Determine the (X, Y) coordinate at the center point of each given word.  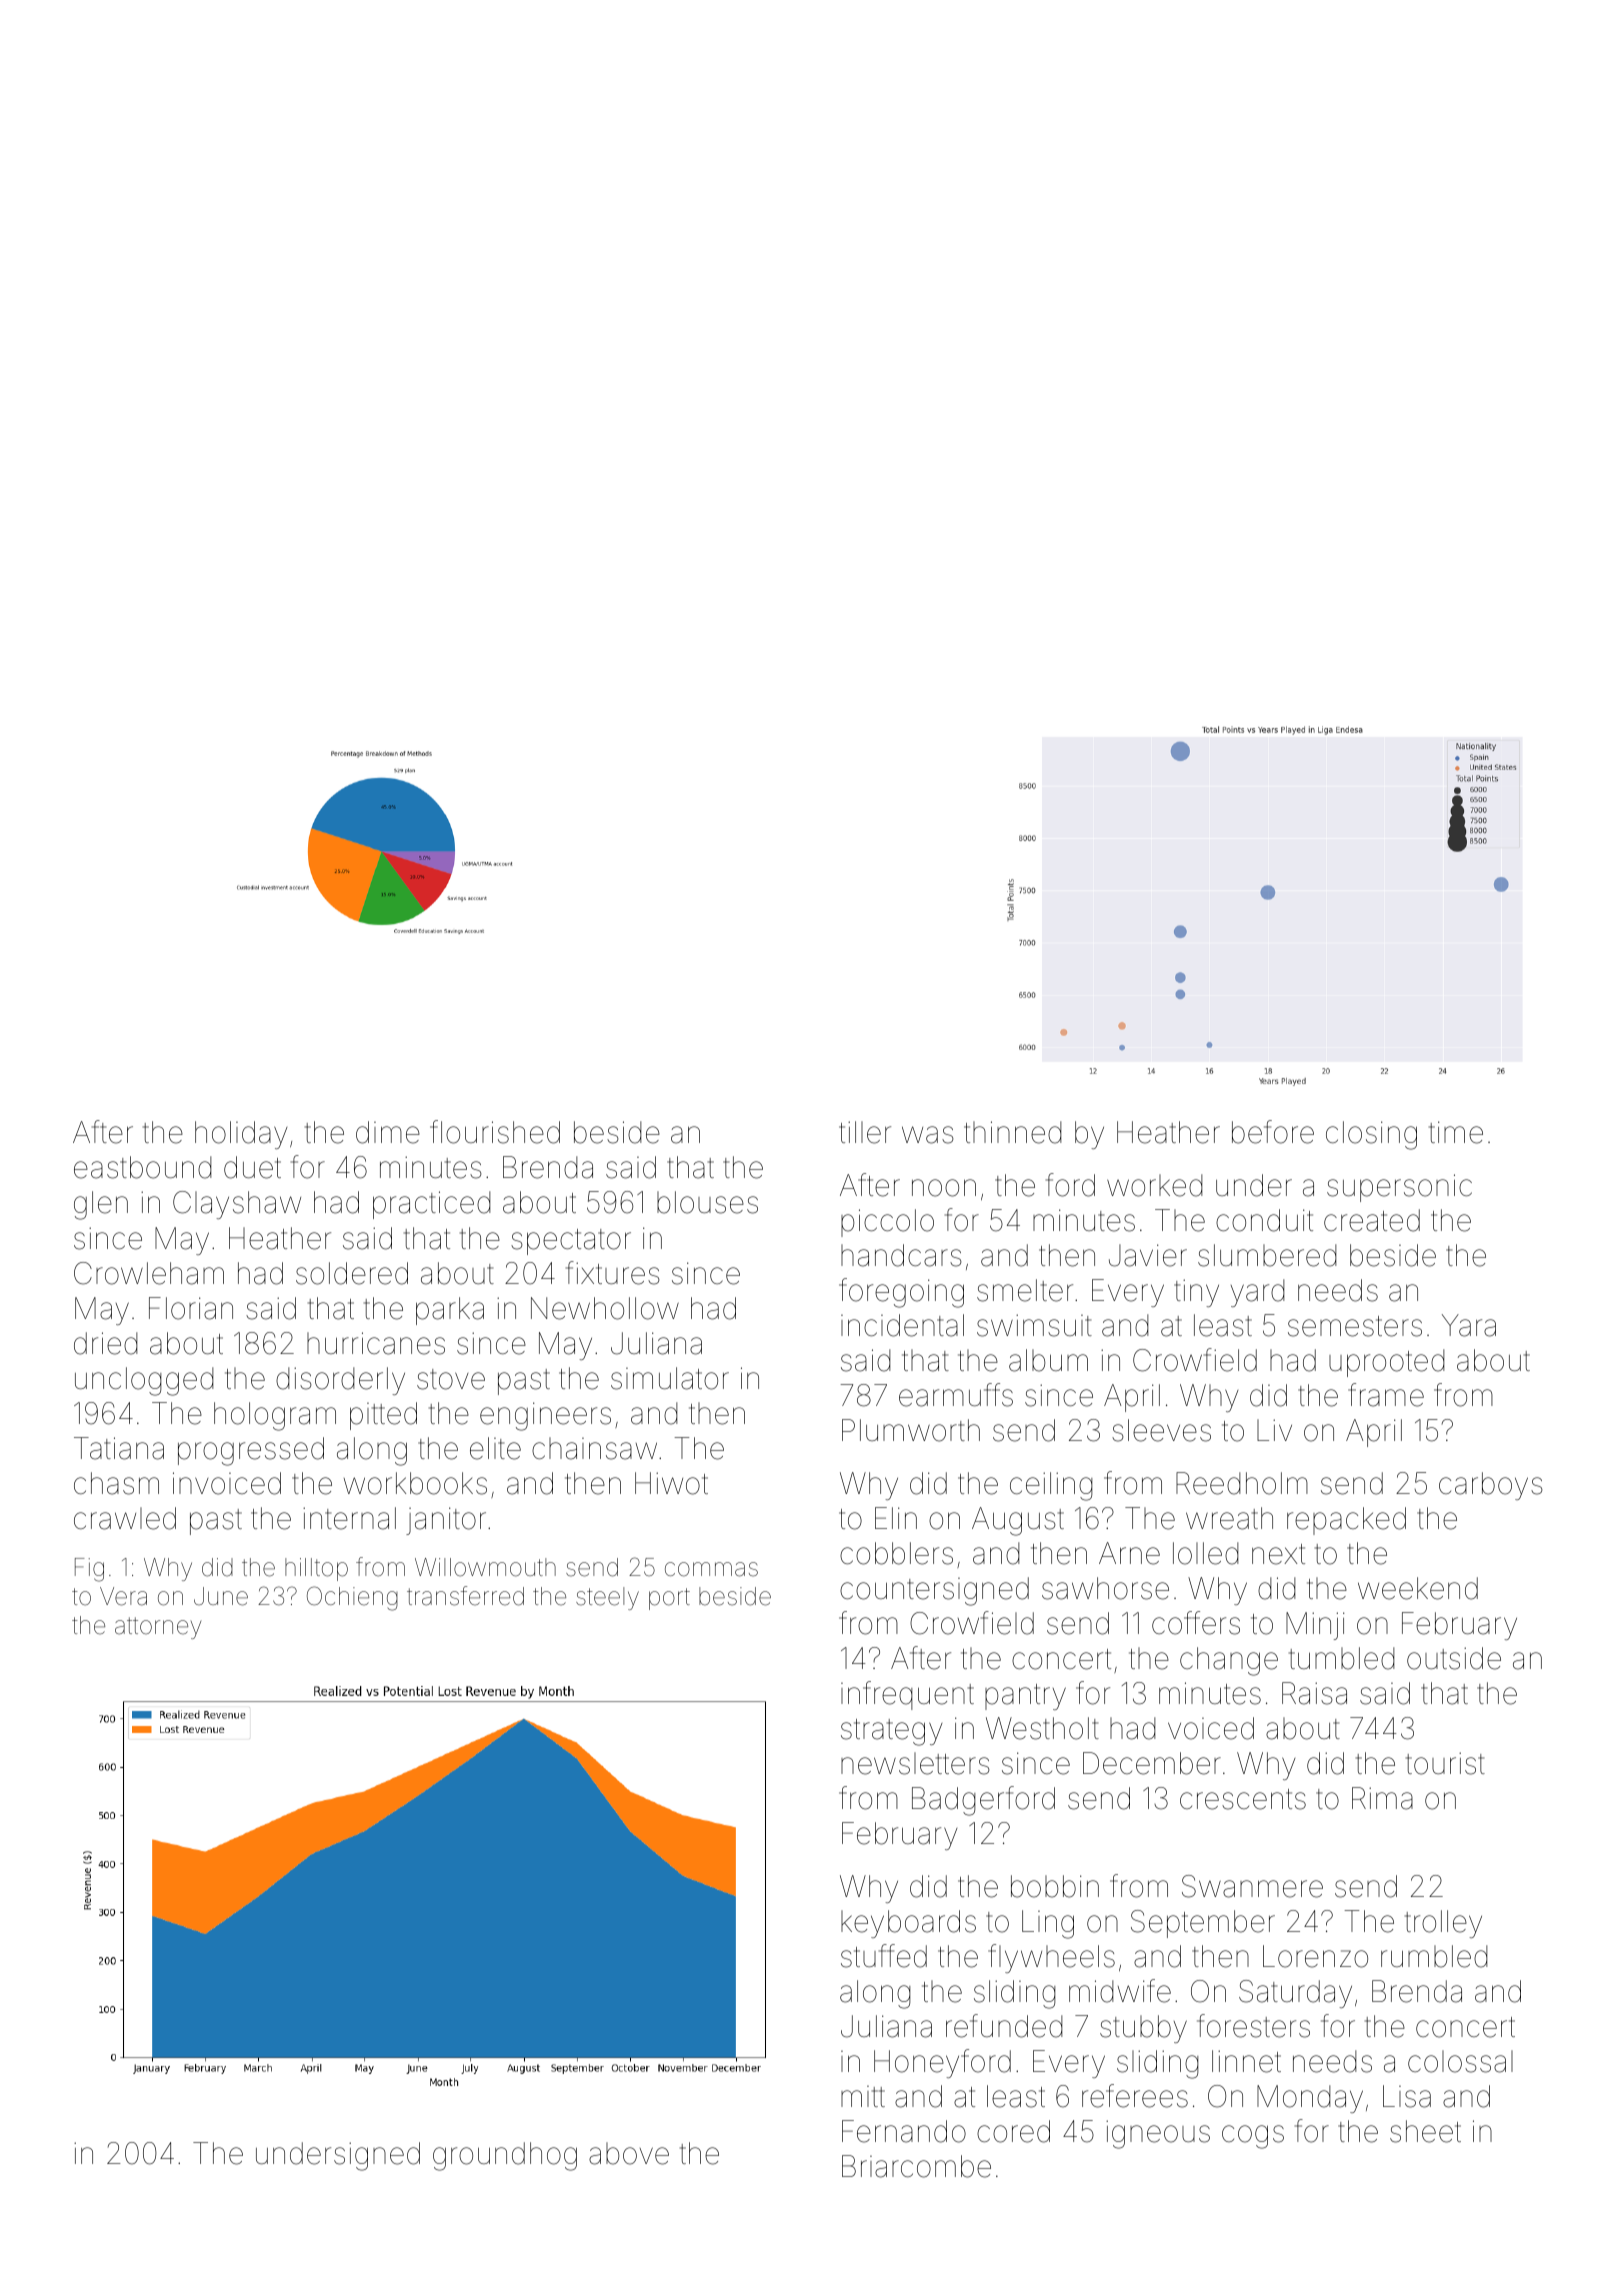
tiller (865, 1132)
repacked (1346, 1521)
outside (1454, 1658)
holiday (241, 1135)
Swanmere (1252, 1886)
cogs (1253, 2137)
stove (451, 1379)
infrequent (907, 1695)
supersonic (1399, 1188)
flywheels (1051, 1958)
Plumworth (911, 1430)
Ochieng (352, 1598)
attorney (158, 1628)
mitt (863, 2096)
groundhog (505, 2156)
